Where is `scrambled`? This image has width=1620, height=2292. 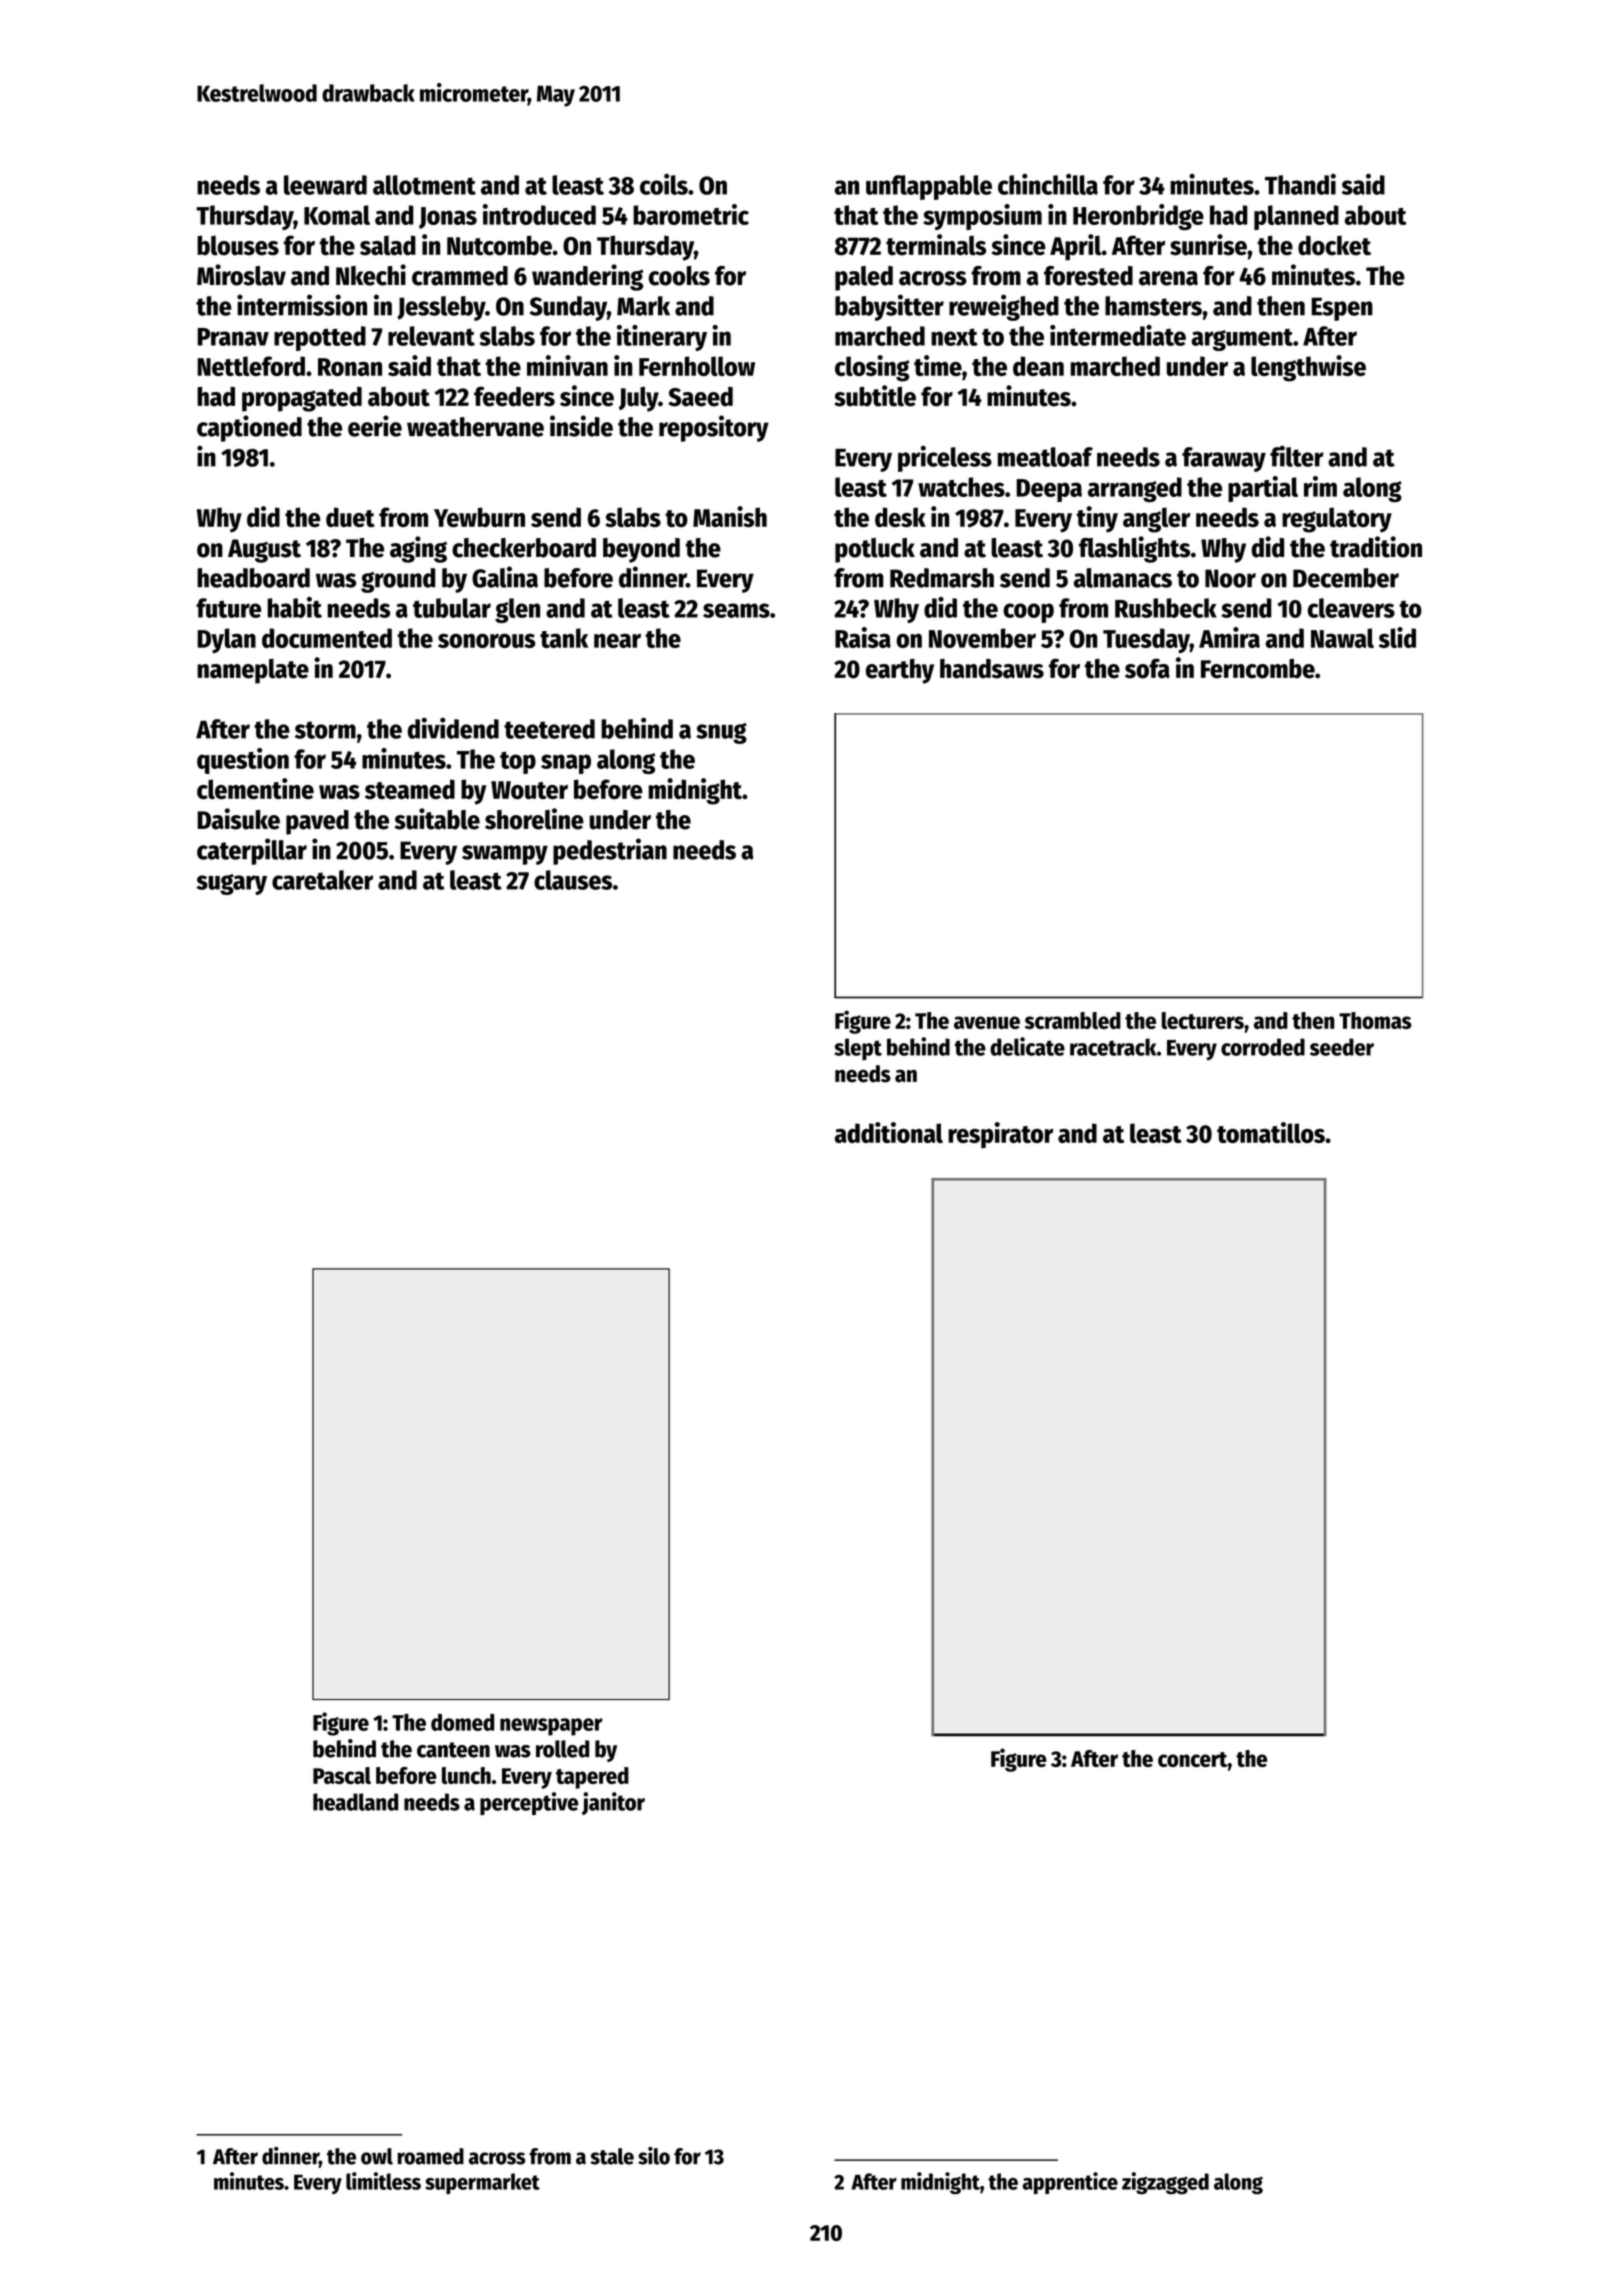 scrambled is located at coordinates (1073, 1020).
